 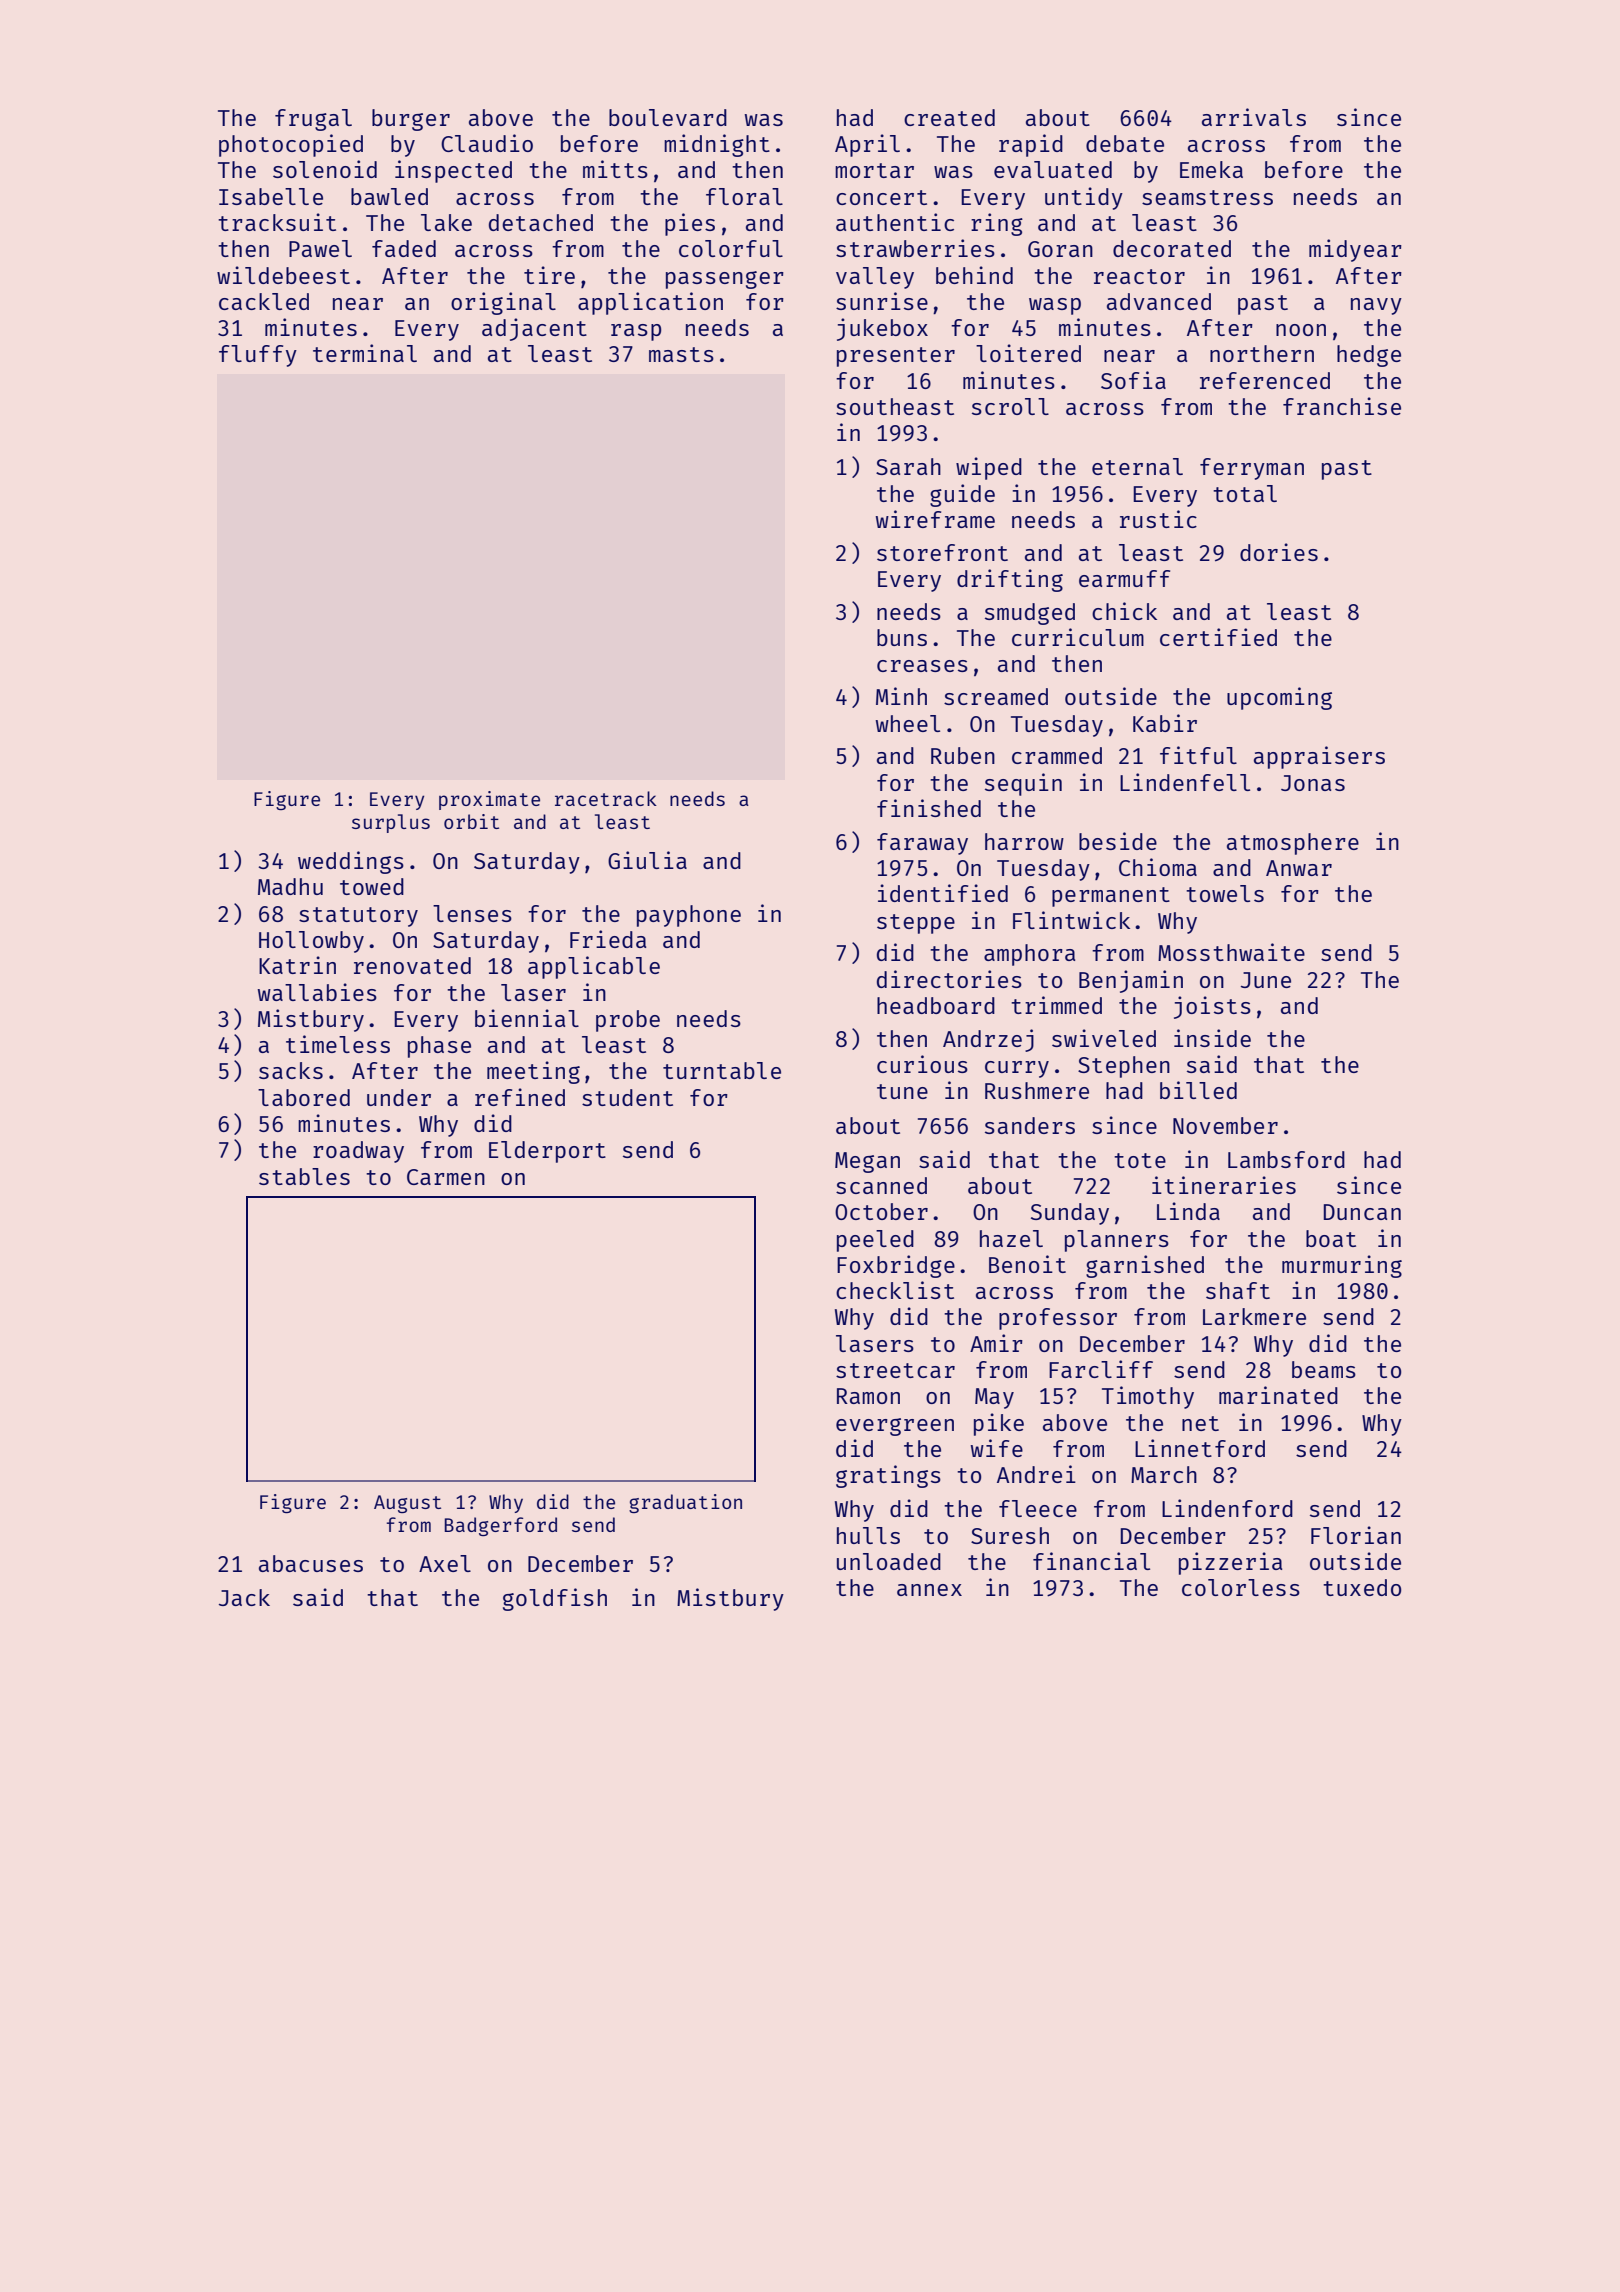 I want to click on stables, so click(x=304, y=1176).
